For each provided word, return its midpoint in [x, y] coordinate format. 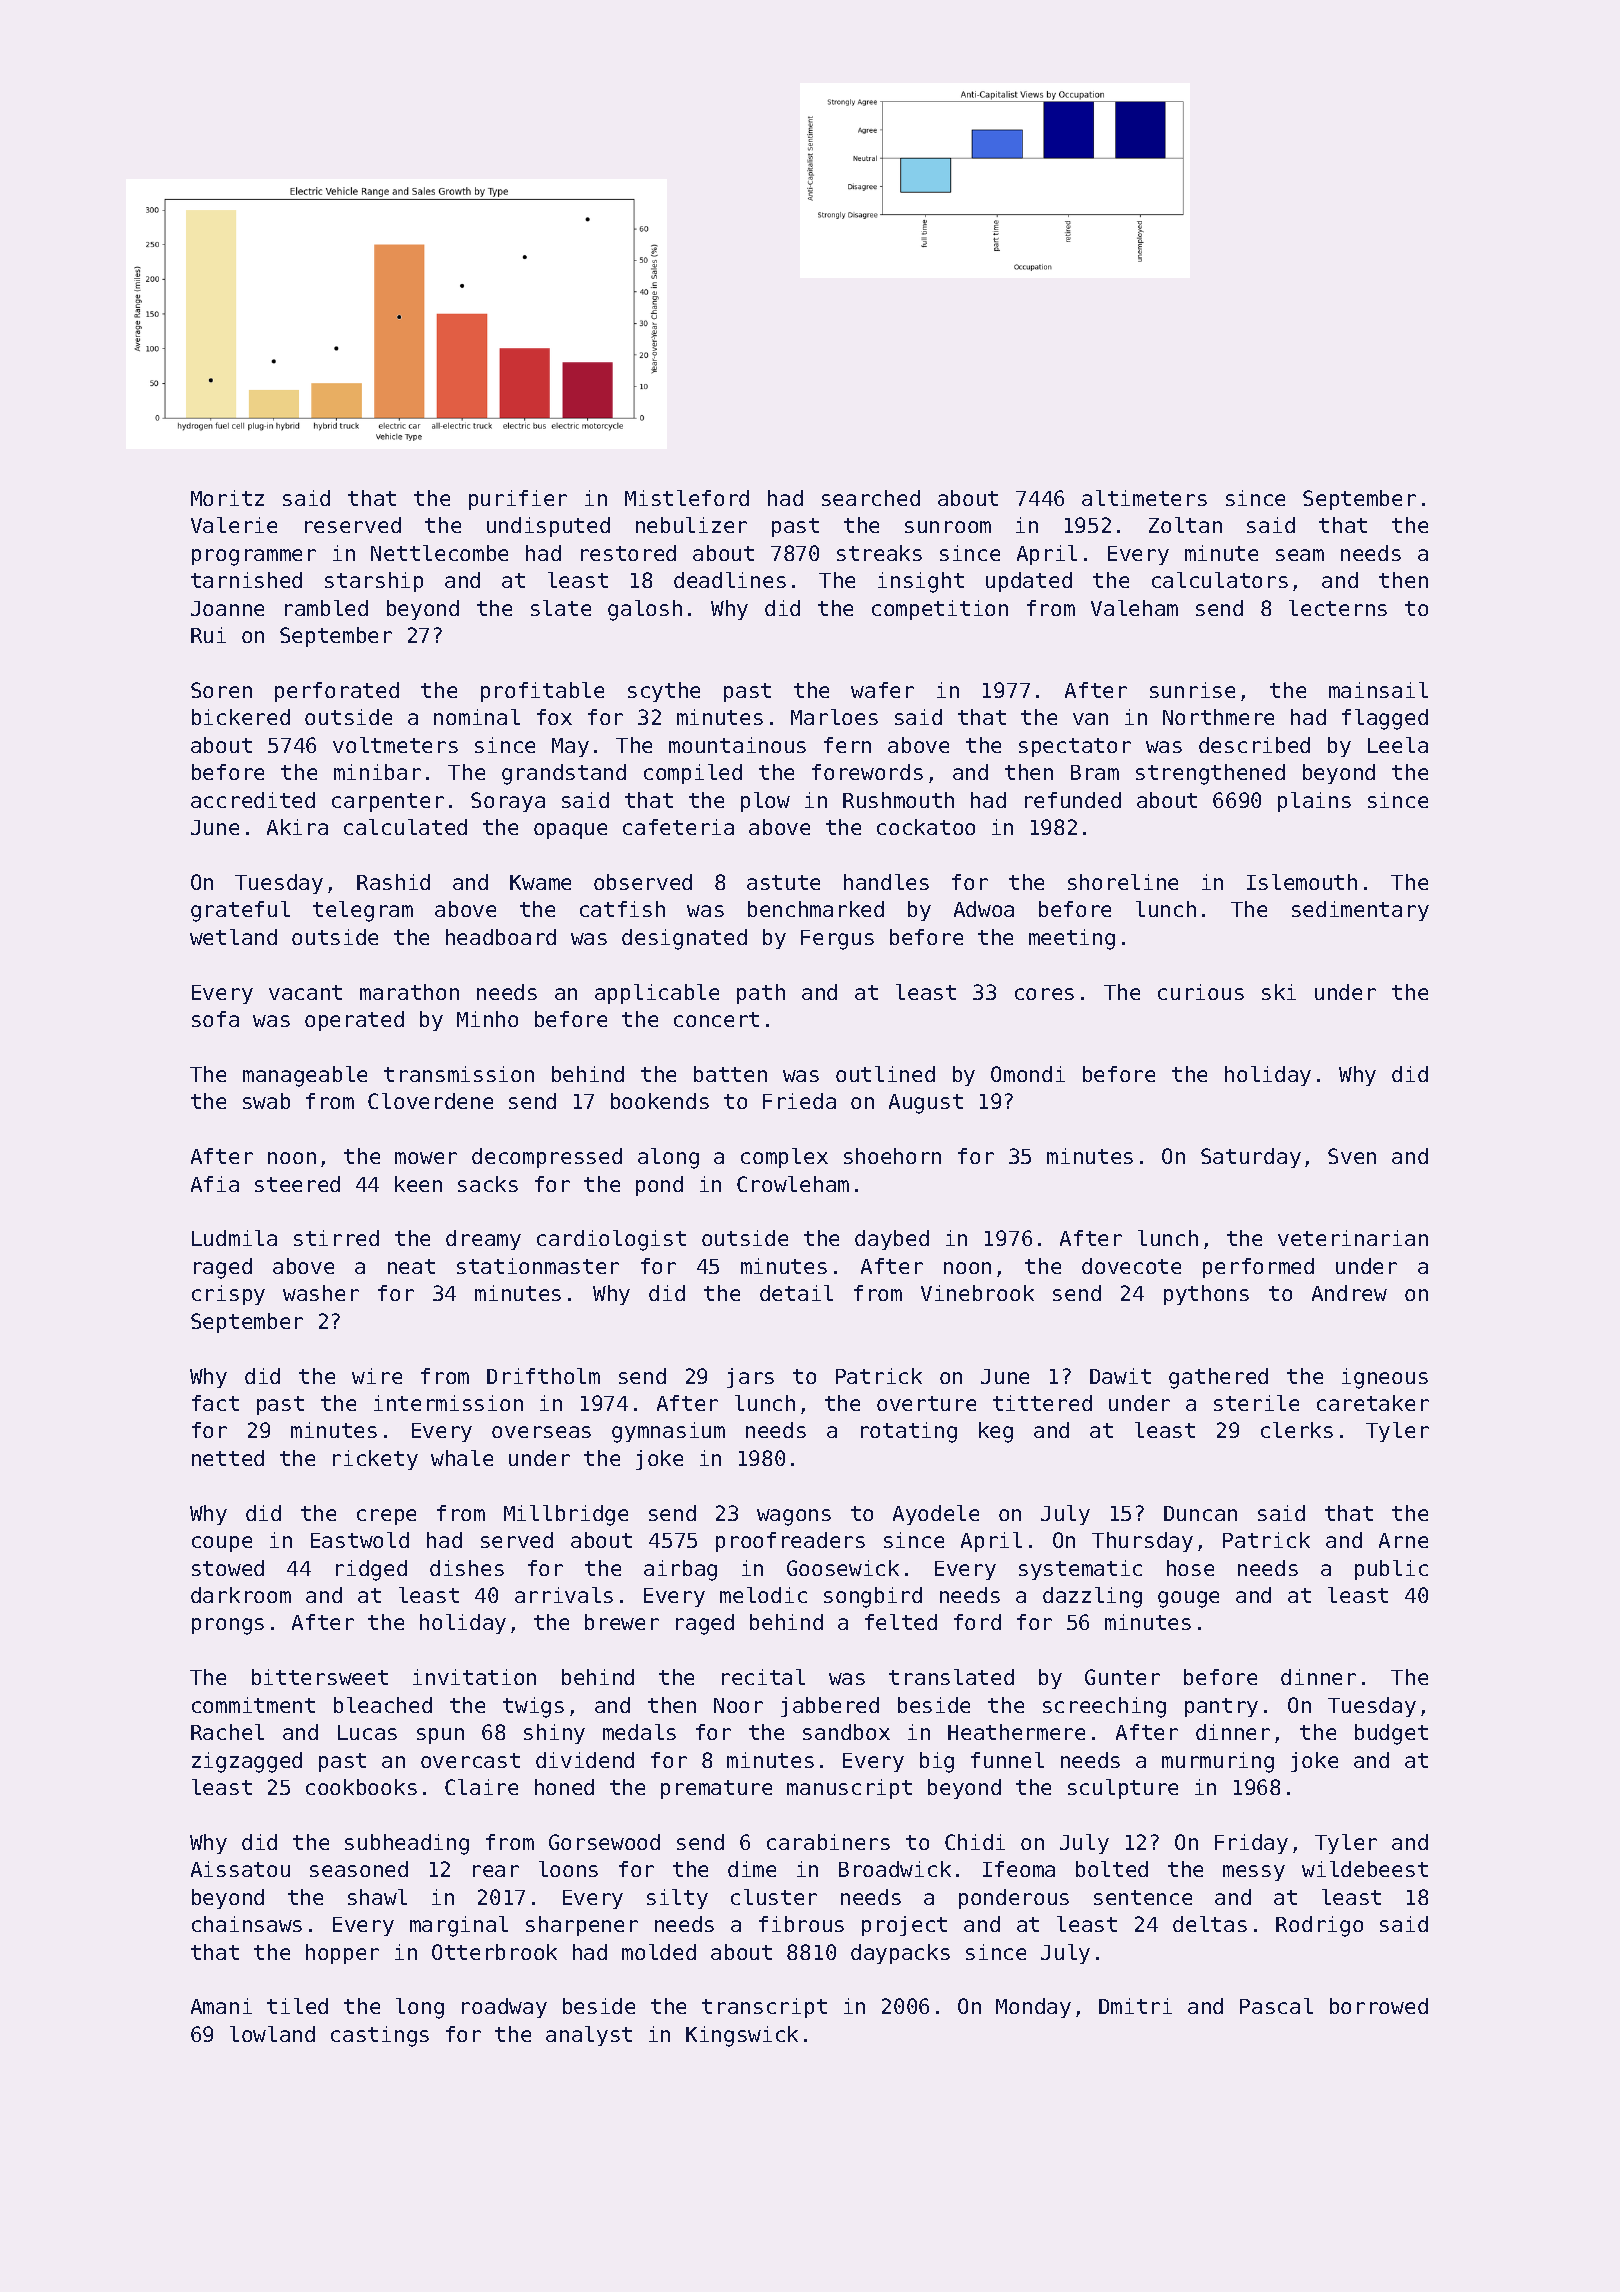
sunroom [948, 527]
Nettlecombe [439, 553]
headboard [501, 937]
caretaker [1373, 1403]
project [904, 1926]
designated [684, 939]
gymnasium [668, 1432]
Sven [1352, 1156]
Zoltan [1185, 525]
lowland [272, 2034]
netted [228, 1458]
